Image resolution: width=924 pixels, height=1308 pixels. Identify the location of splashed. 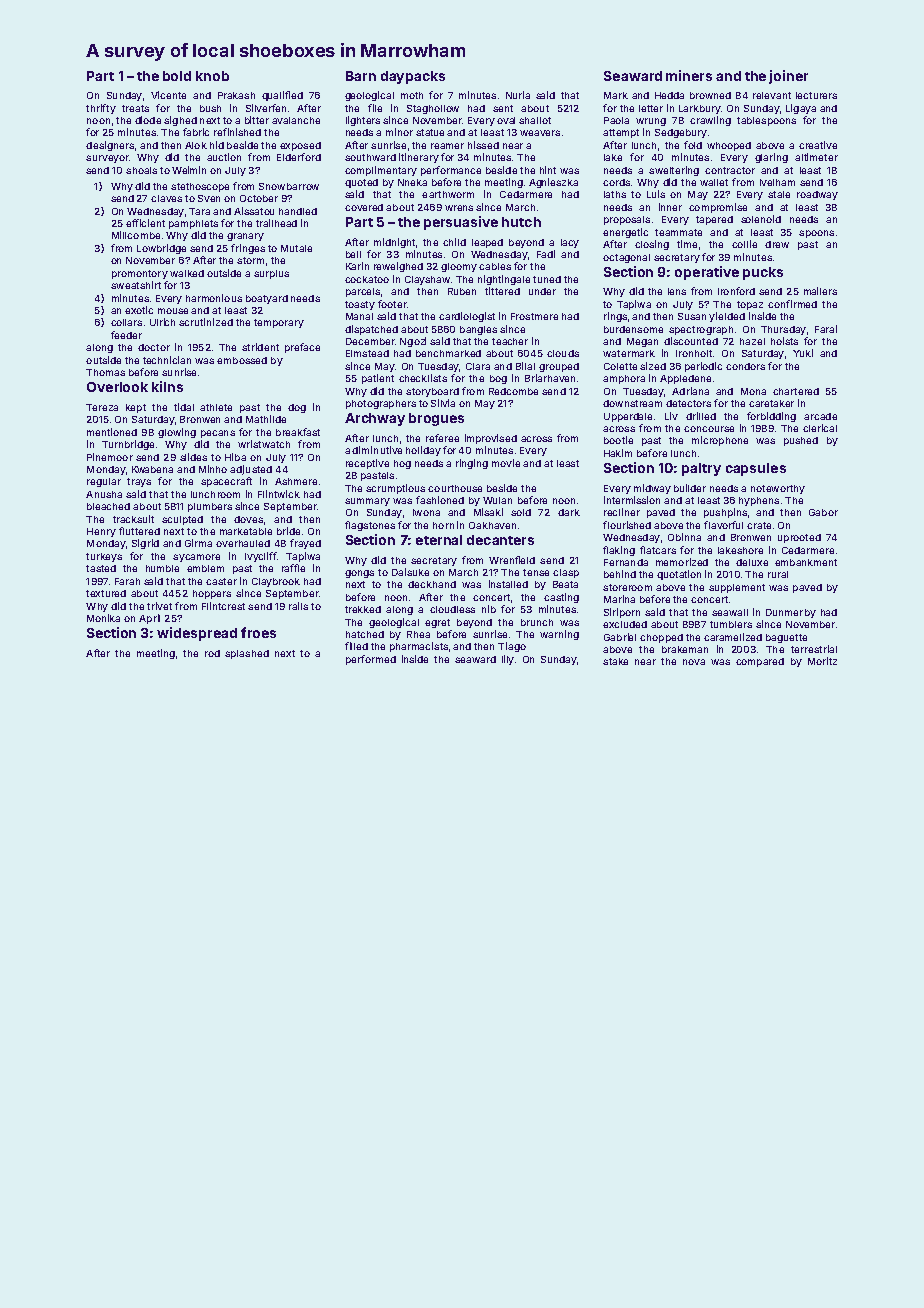
(247, 654).
